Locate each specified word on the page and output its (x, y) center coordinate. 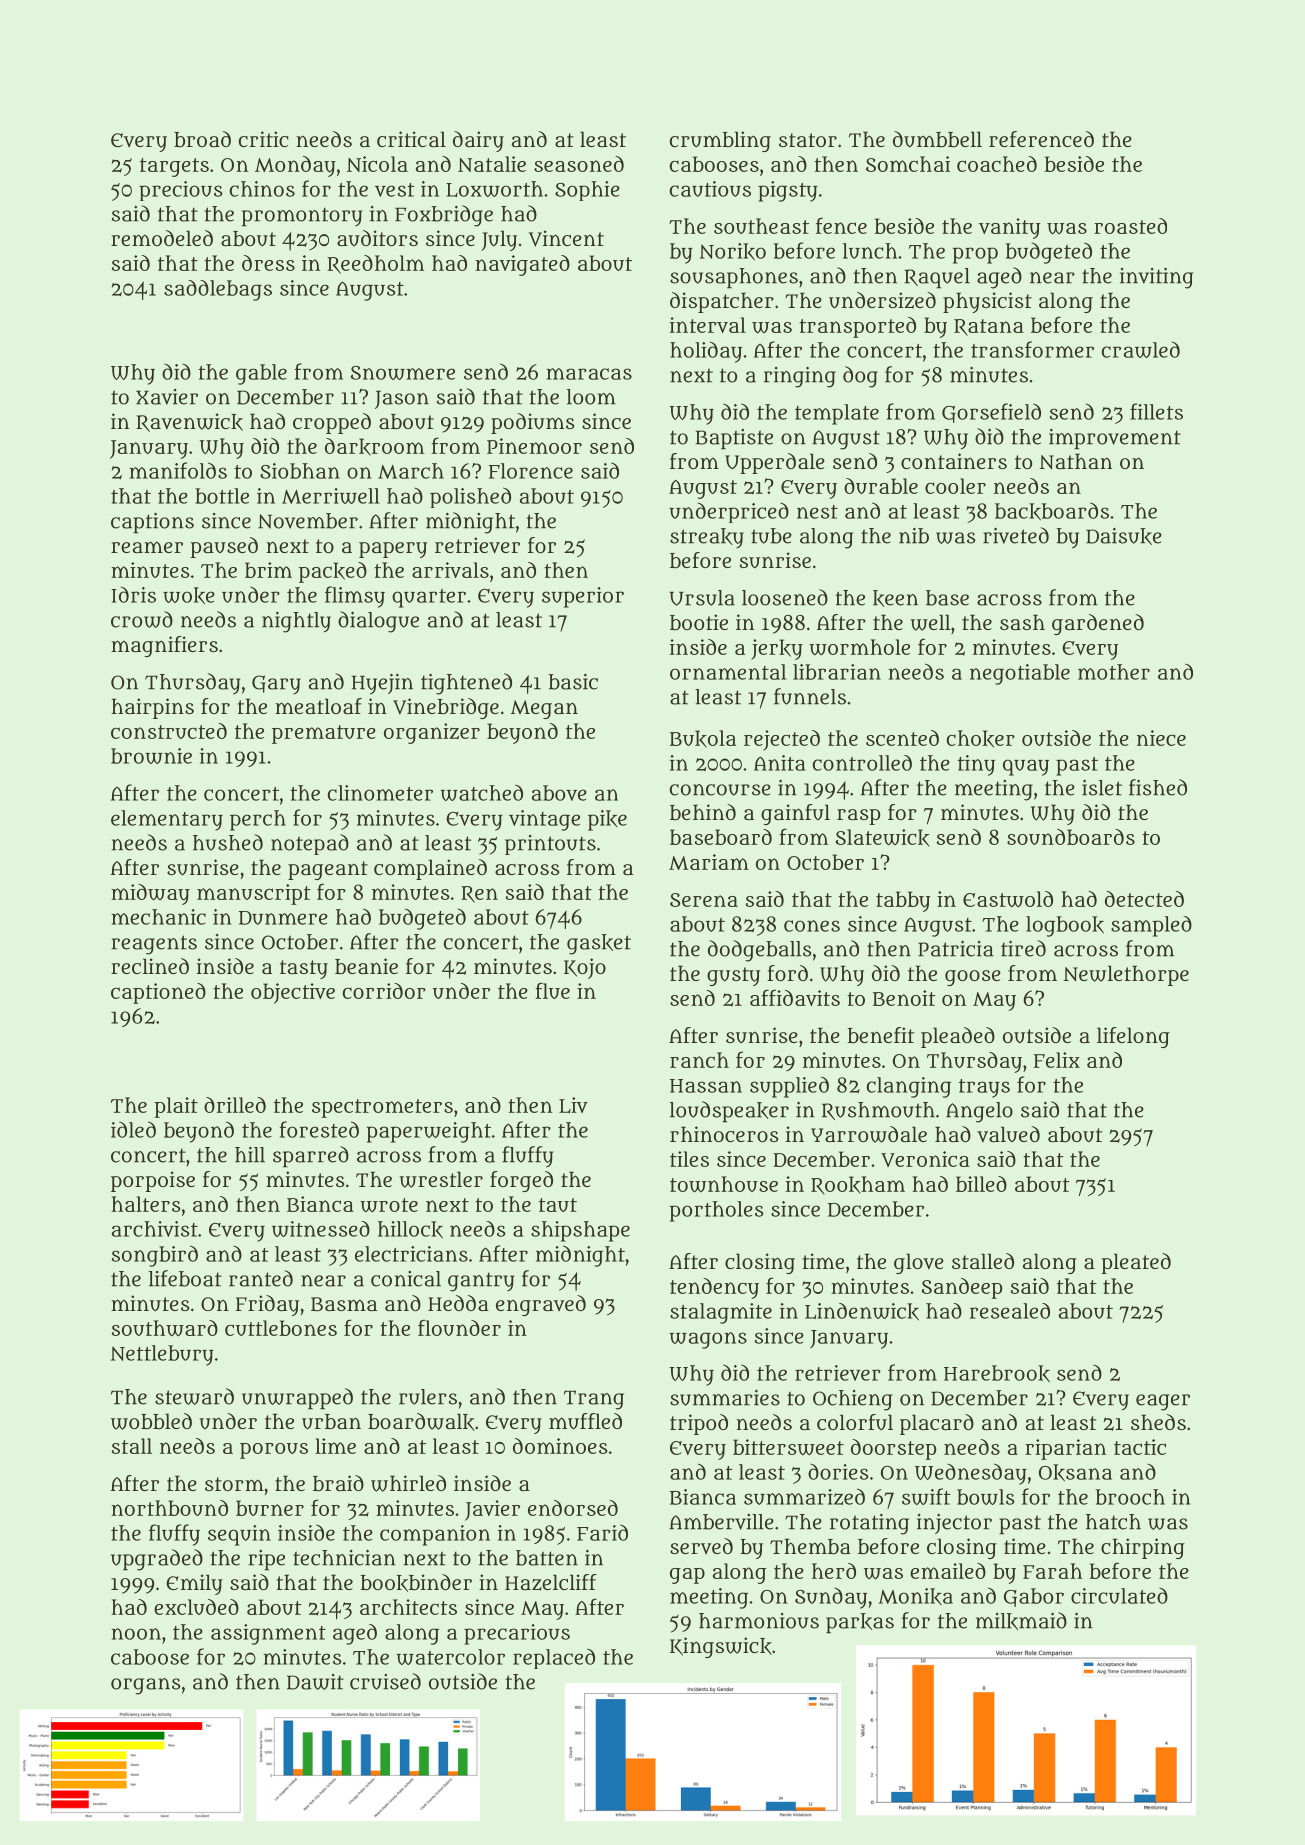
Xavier (167, 397)
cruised (385, 1681)
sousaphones (734, 278)
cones (812, 926)
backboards (1052, 511)
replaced (554, 1658)
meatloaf (318, 706)
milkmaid (1021, 1621)
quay (1026, 767)
